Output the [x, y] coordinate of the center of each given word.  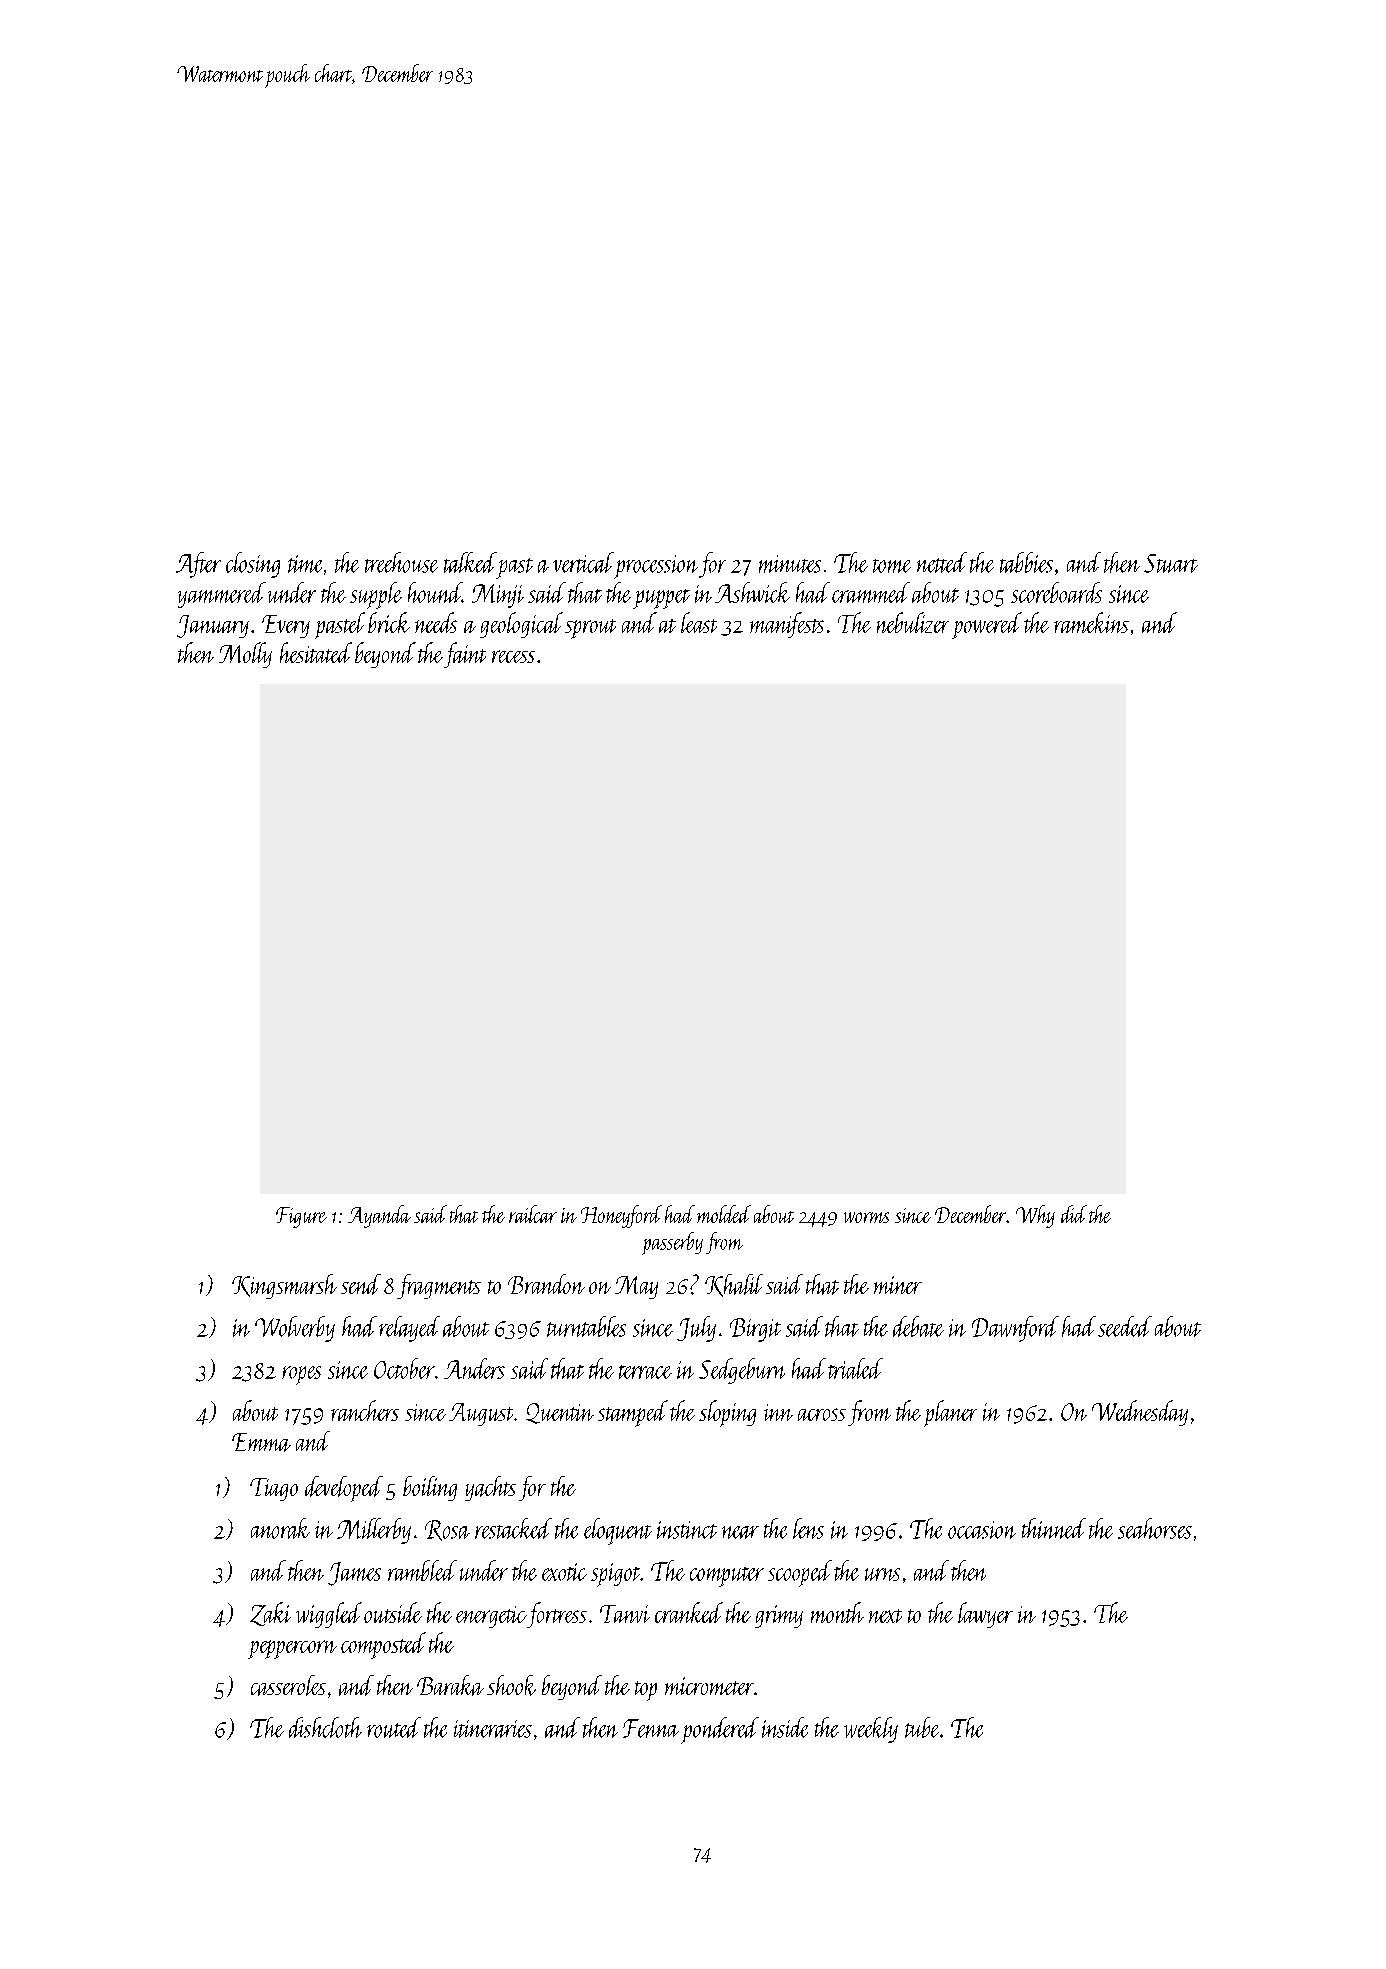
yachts [490, 1488]
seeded [1125, 1326]
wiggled [329, 1615]
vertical [583, 562]
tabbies [1026, 562]
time [305, 564]
